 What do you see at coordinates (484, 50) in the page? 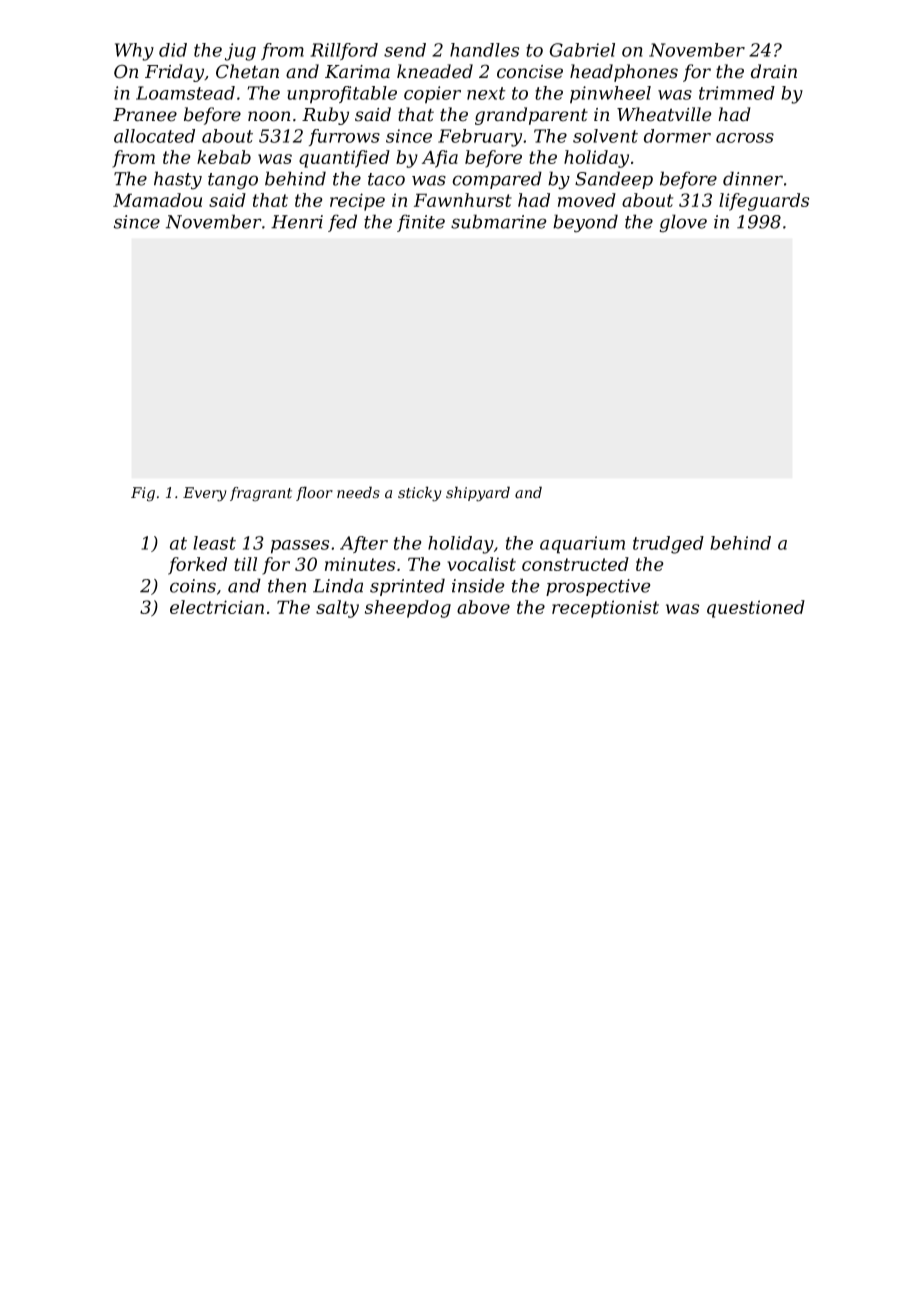
I see `handles` at bounding box center [484, 50].
